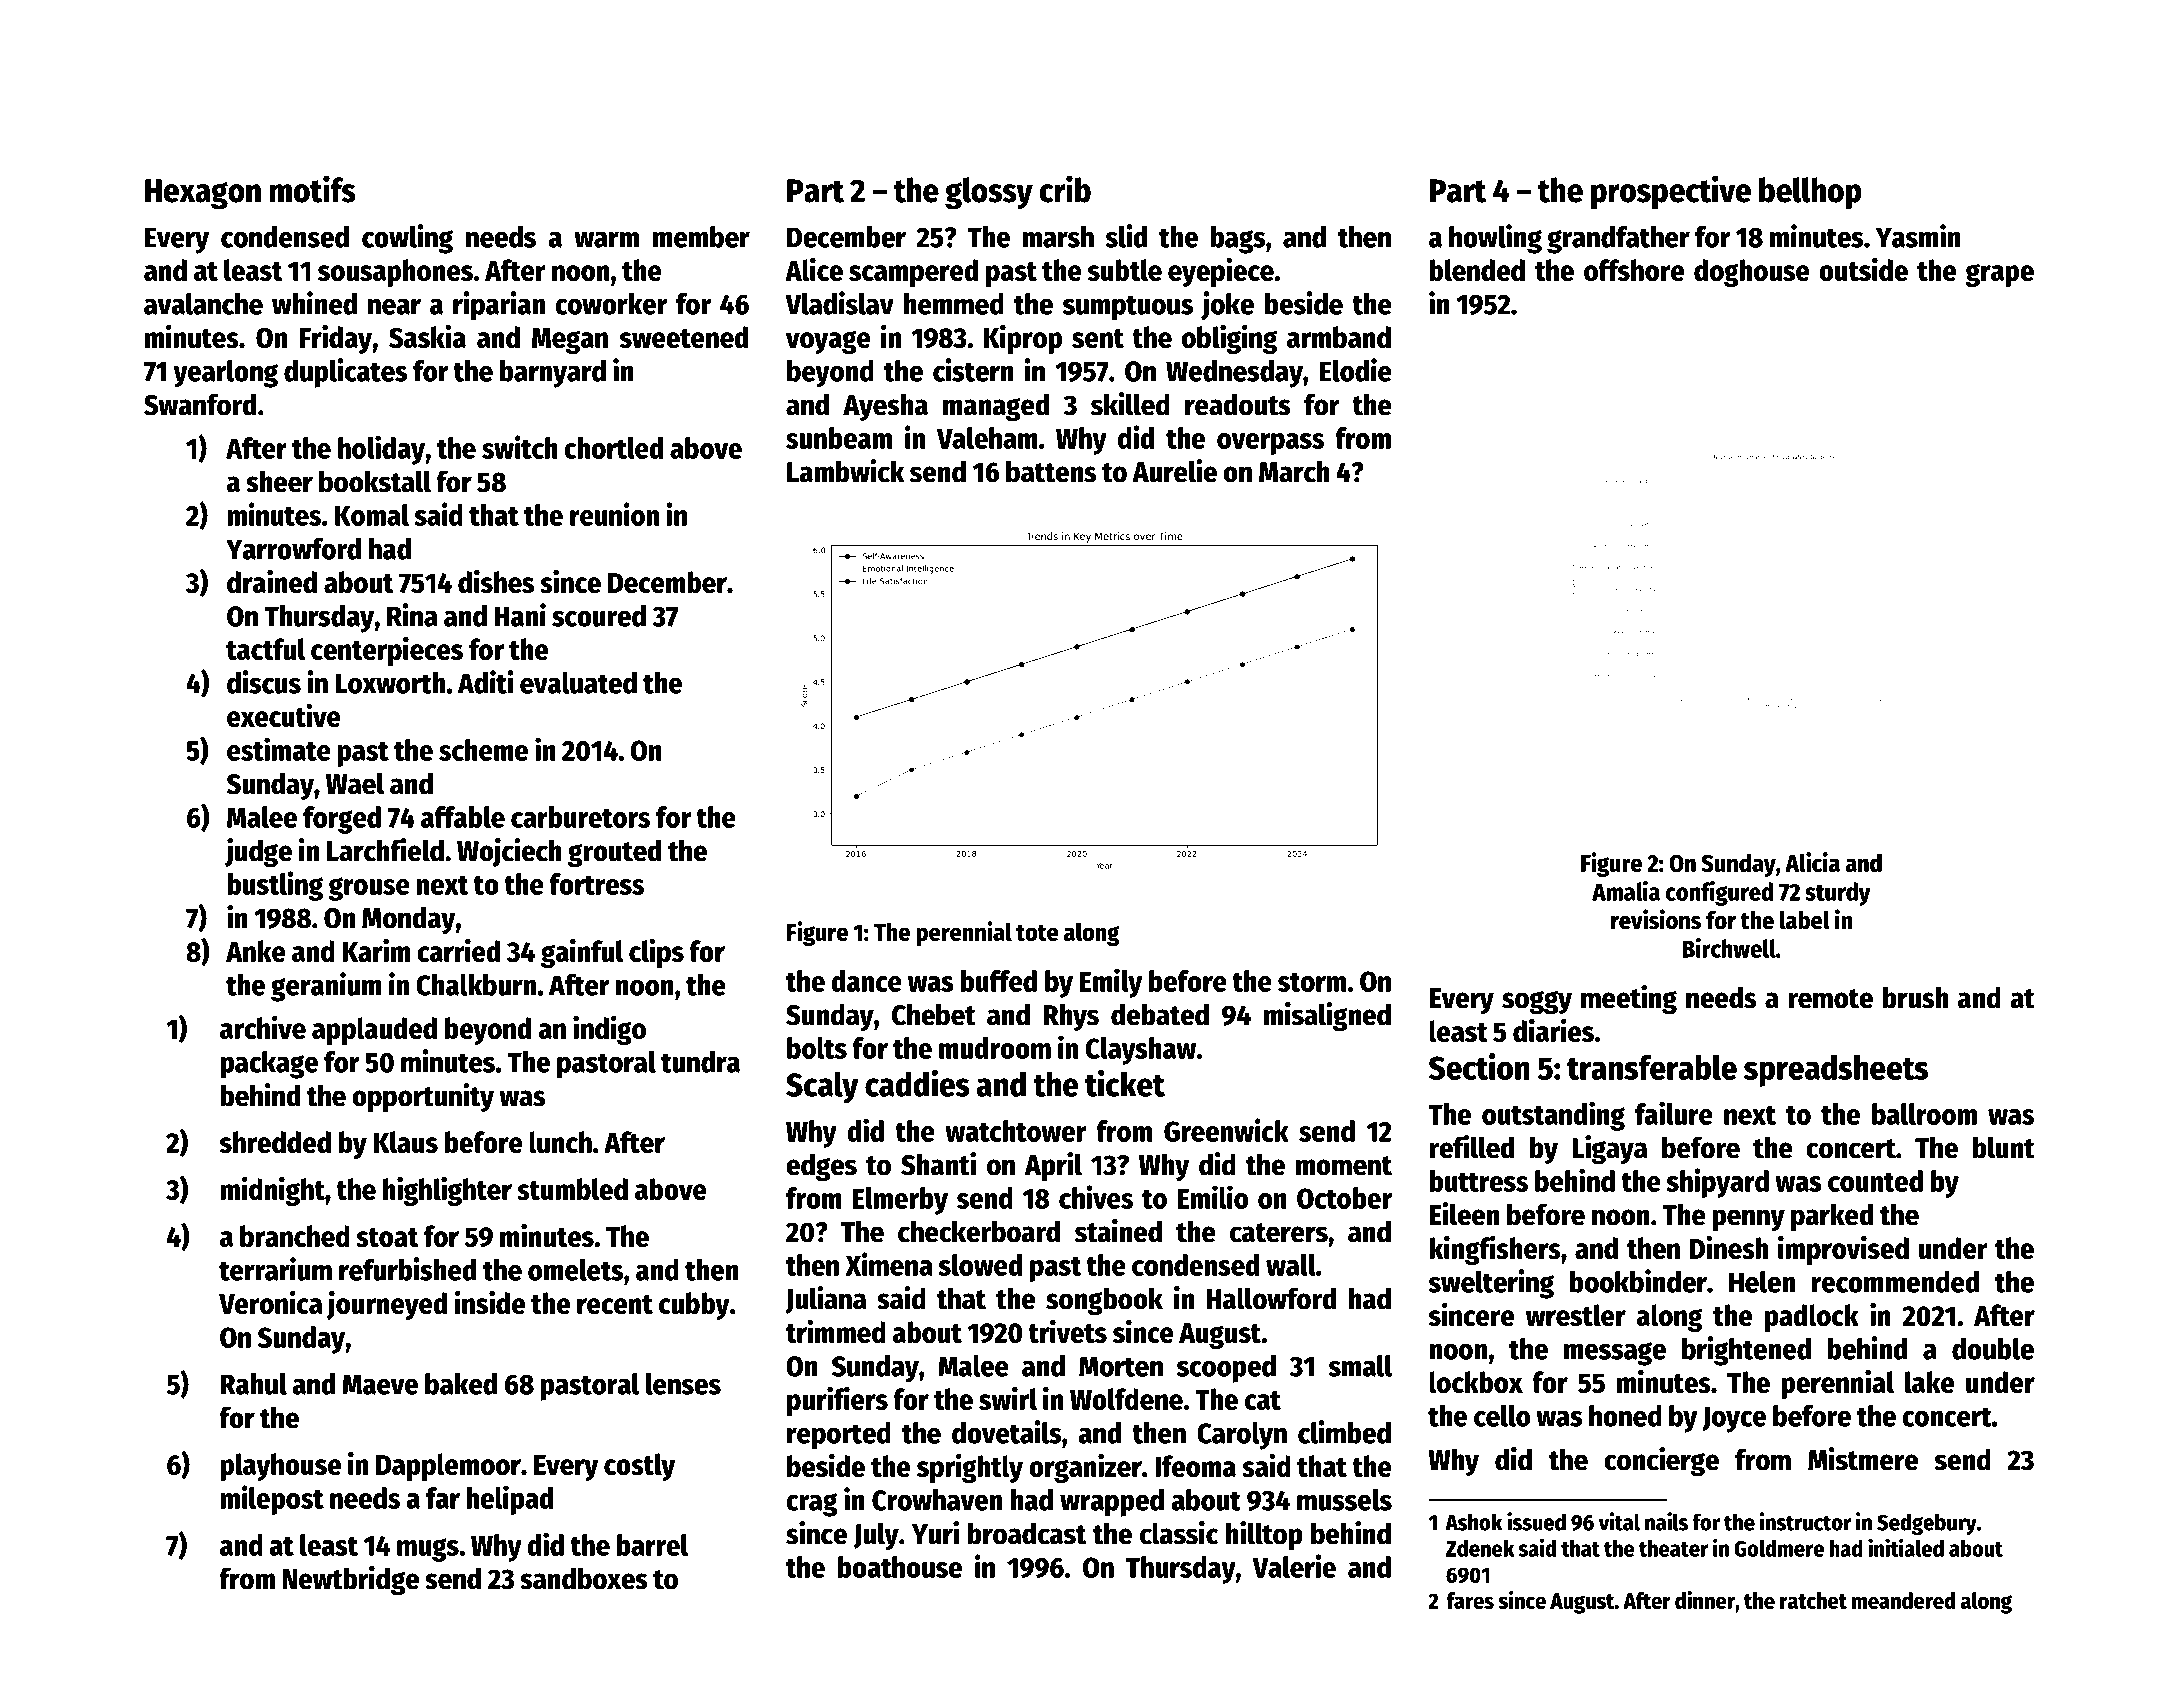 The width and height of the document is (2178, 1683). Describe the element at coordinates (1999, 275) in the document. I see `grape` at that location.
